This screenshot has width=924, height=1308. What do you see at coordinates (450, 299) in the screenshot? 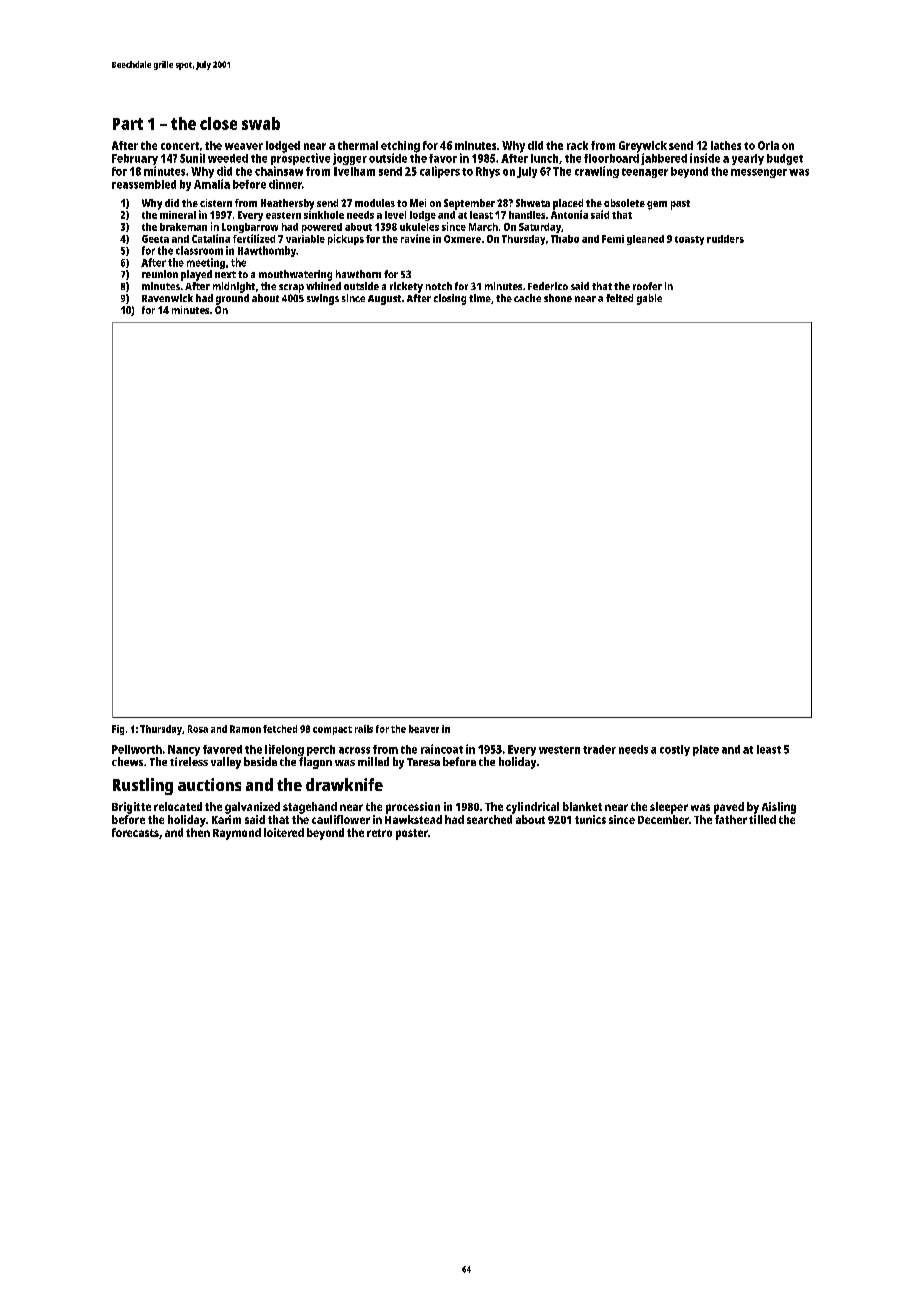
I see `closing` at bounding box center [450, 299].
